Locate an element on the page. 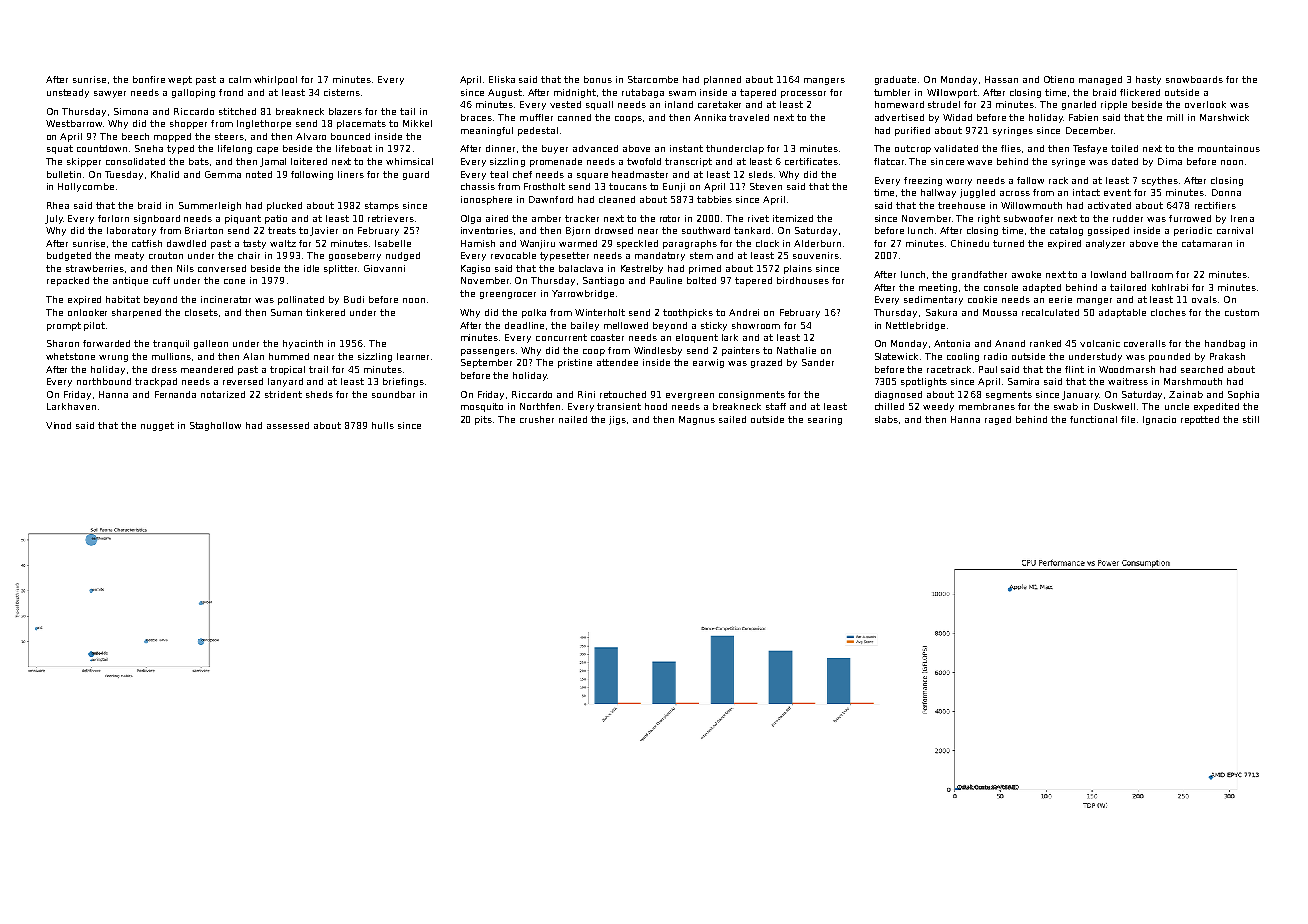 The image size is (1308, 924). bounced is located at coordinates (350, 136).
